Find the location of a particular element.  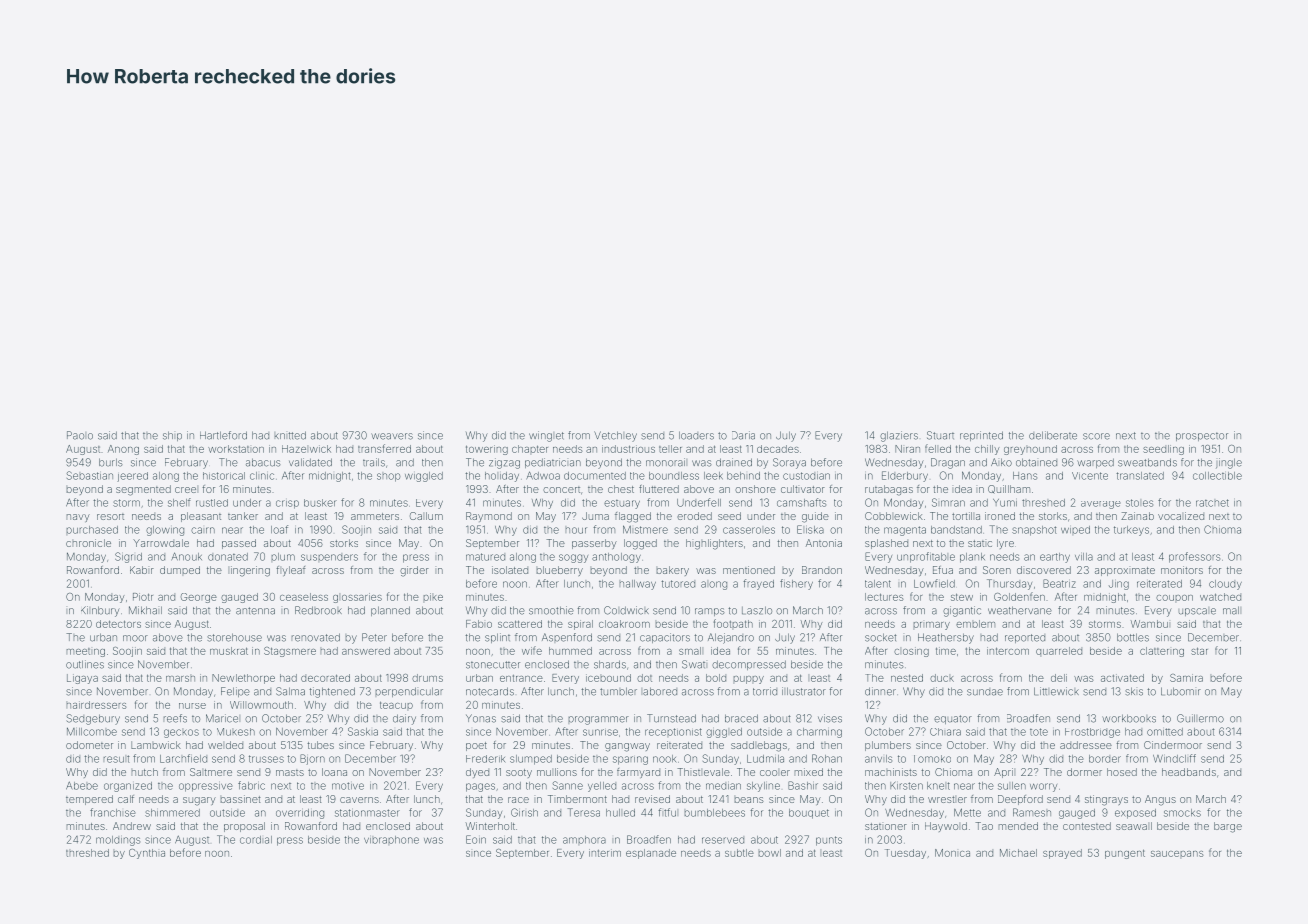

Frostbridge is located at coordinates (1092, 733).
